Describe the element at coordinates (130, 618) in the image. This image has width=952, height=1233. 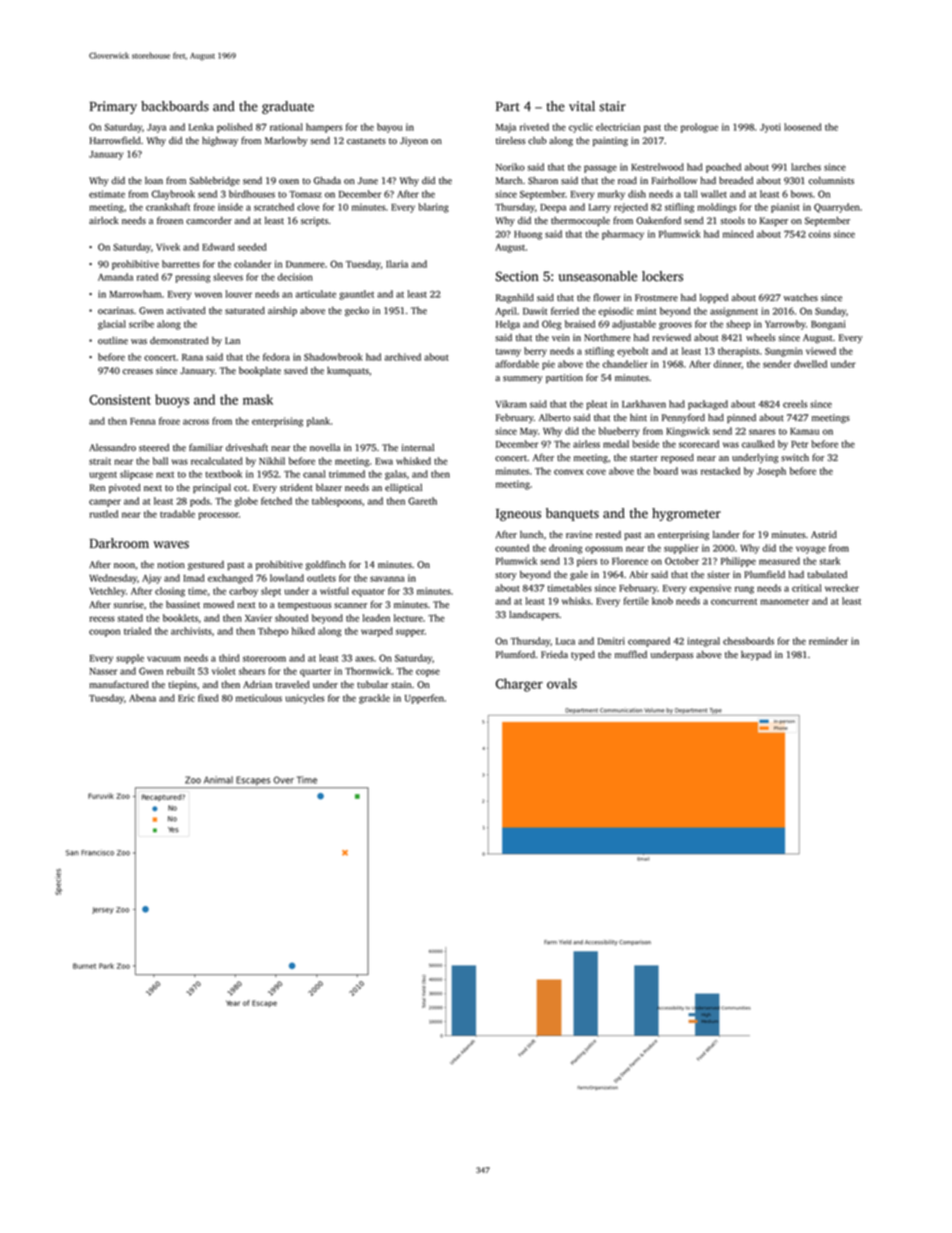
I see `stated` at that location.
